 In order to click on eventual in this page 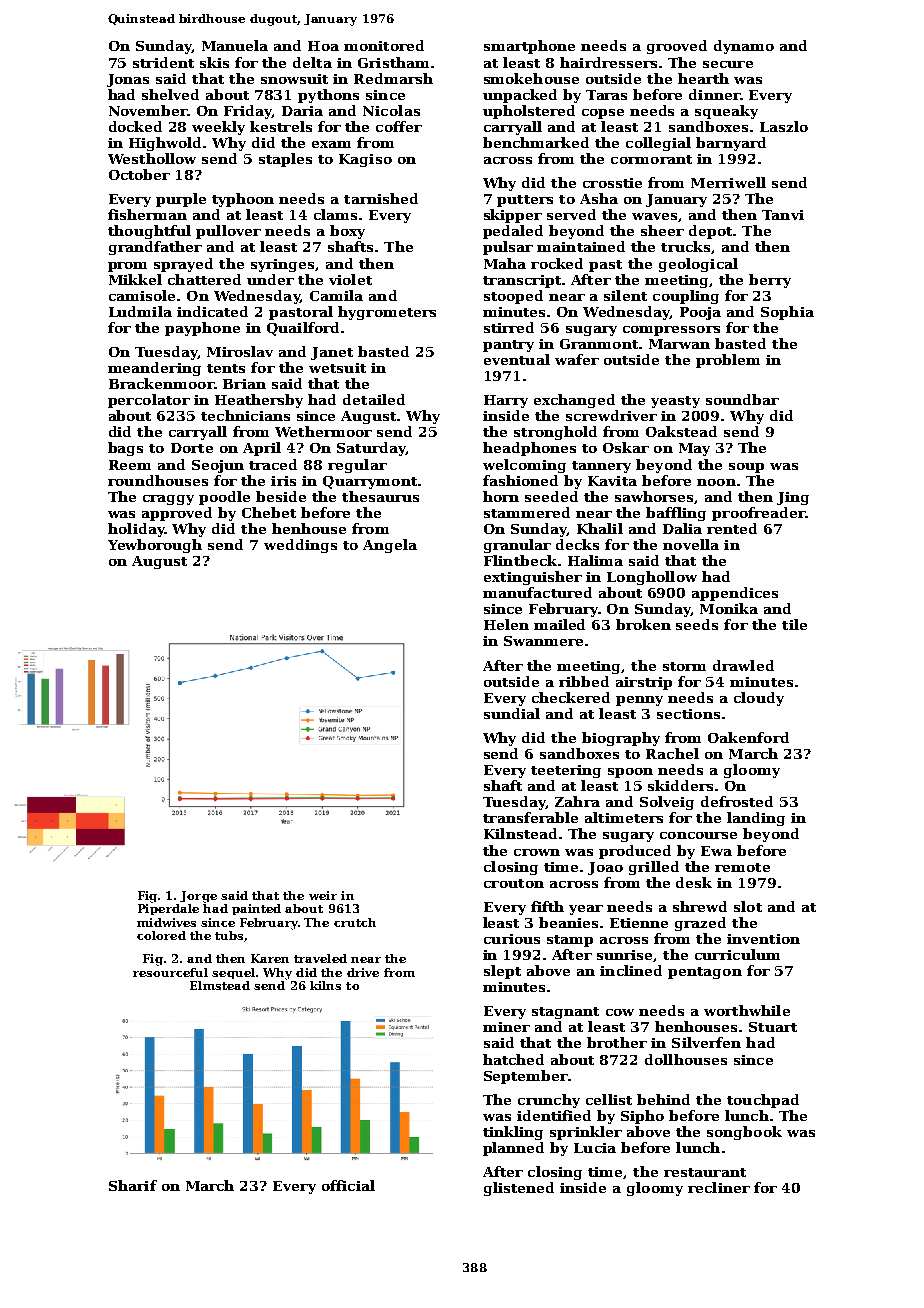, I will do `click(517, 359)`.
